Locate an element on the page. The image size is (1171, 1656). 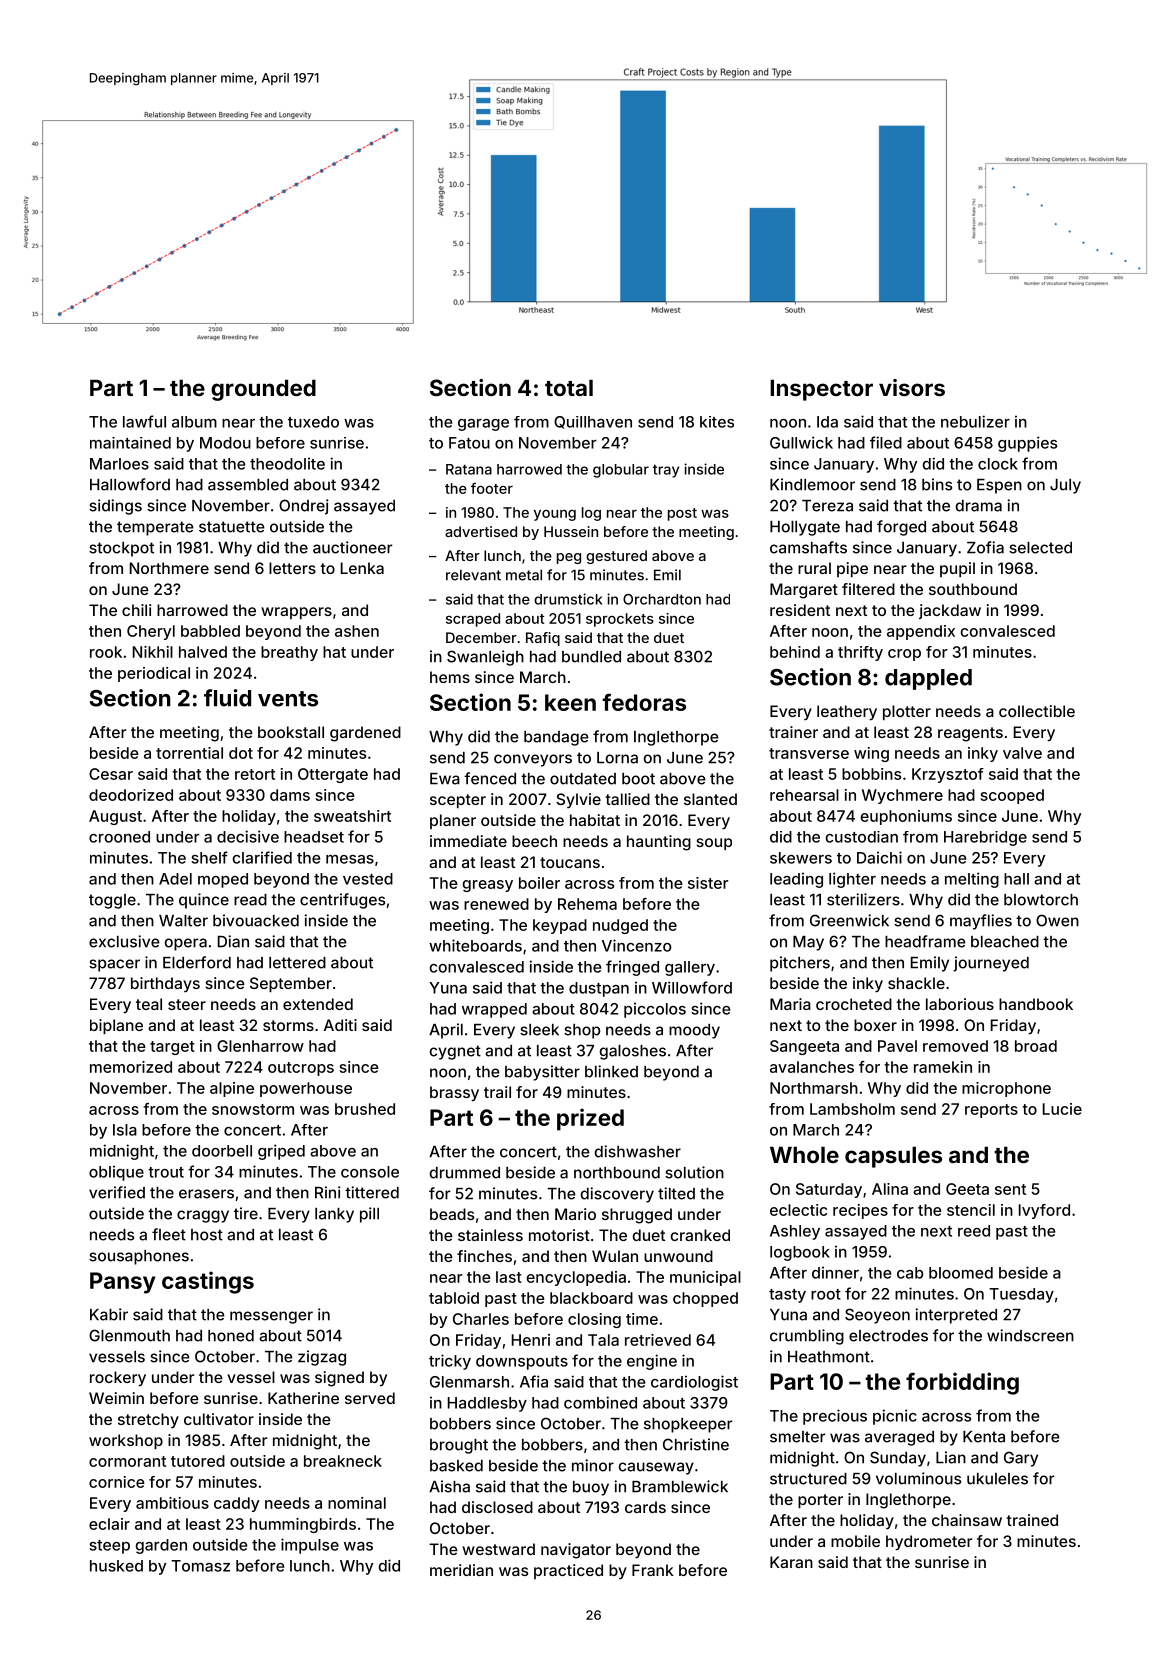
crumbling is located at coordinates (807, 1337).
